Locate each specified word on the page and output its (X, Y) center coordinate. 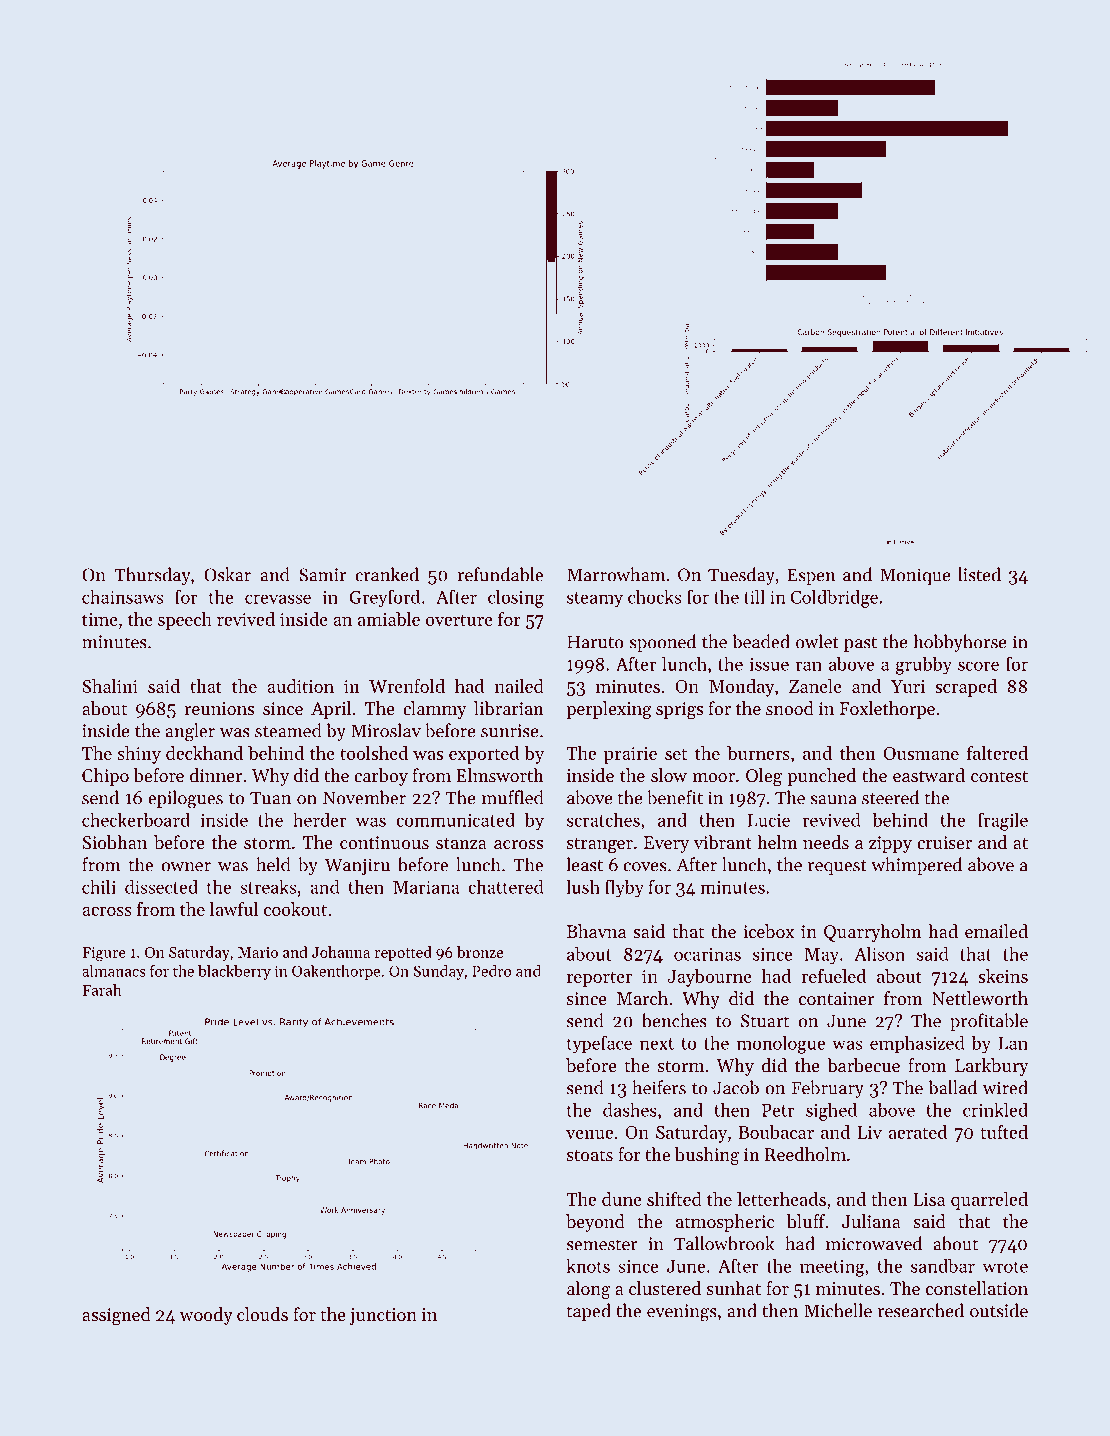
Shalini (110, 686)
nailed (519, 686)
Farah (102, 990)
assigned (116, 1316)
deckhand (204, 753)
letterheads (781, 1199)
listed (979, 574)
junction (383, 1316)
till (754, 597)
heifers (659, 1087)
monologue (781, 1045)
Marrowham (616, 574)
